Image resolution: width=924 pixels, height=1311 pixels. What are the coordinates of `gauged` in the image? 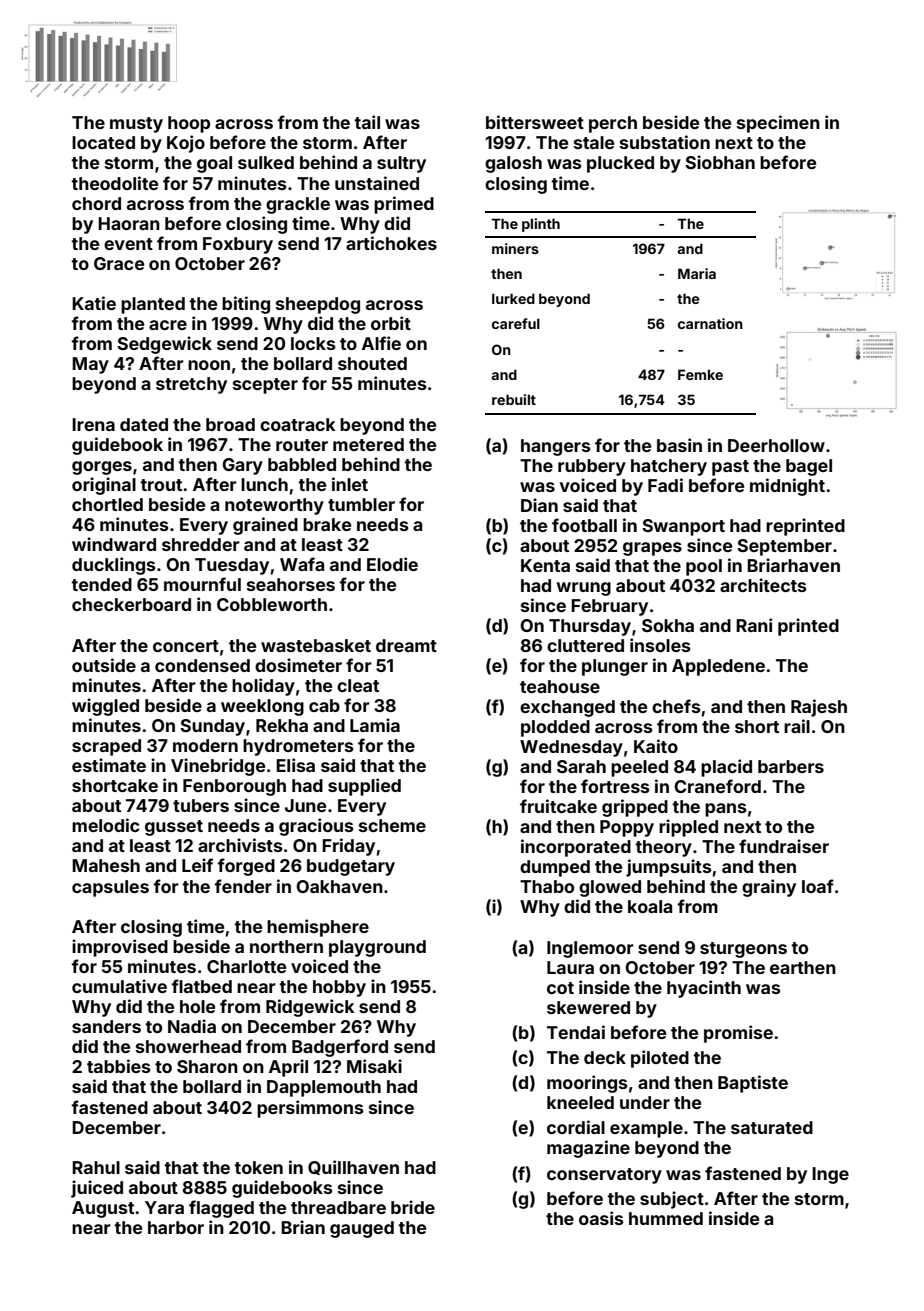 It's located at (362, 1229).
